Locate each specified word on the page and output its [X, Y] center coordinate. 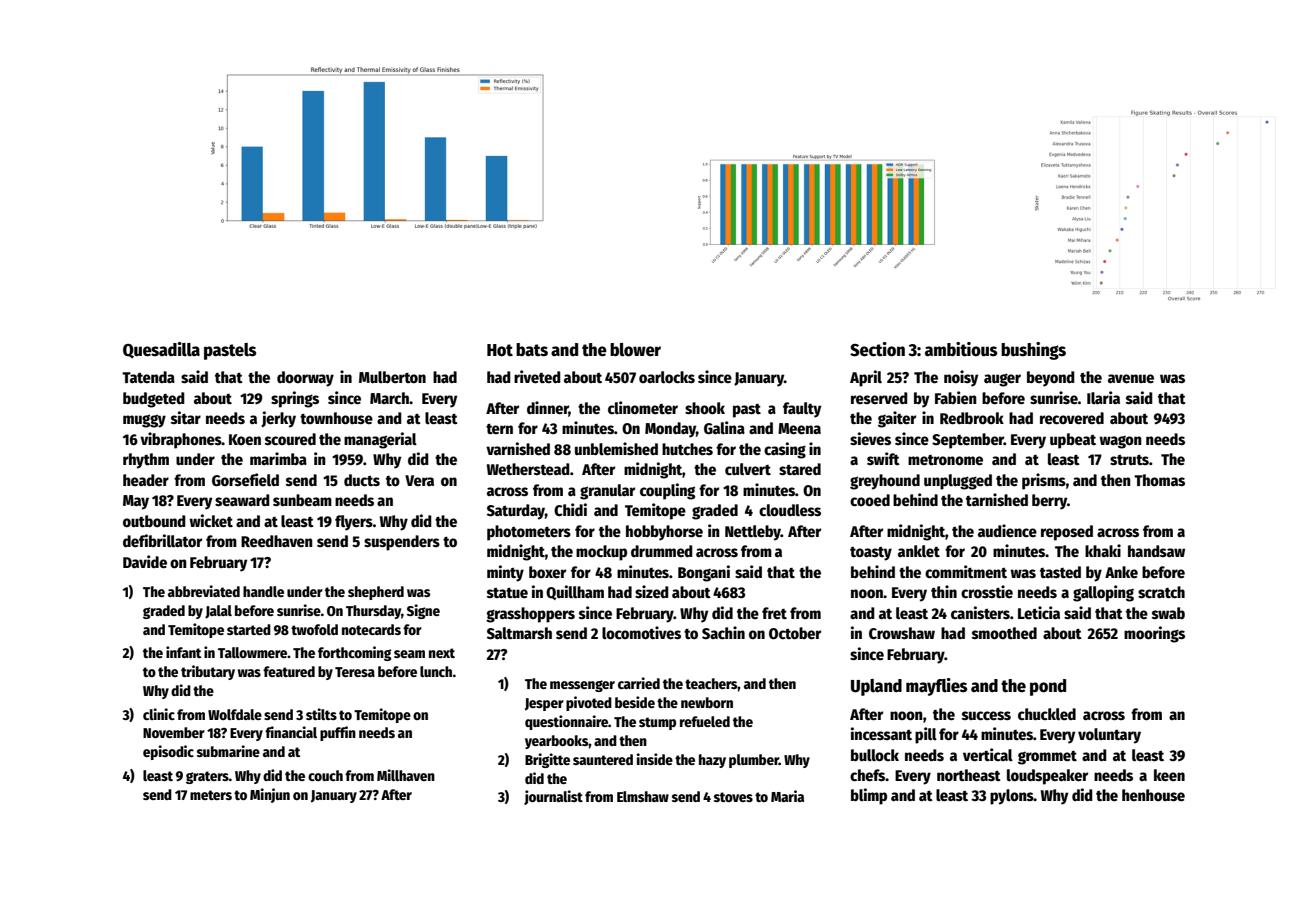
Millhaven [406, 775]
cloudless [790, 510]
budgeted [154, 400]
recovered [1072, 418]
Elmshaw [643, 796]
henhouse [1153, 795]
